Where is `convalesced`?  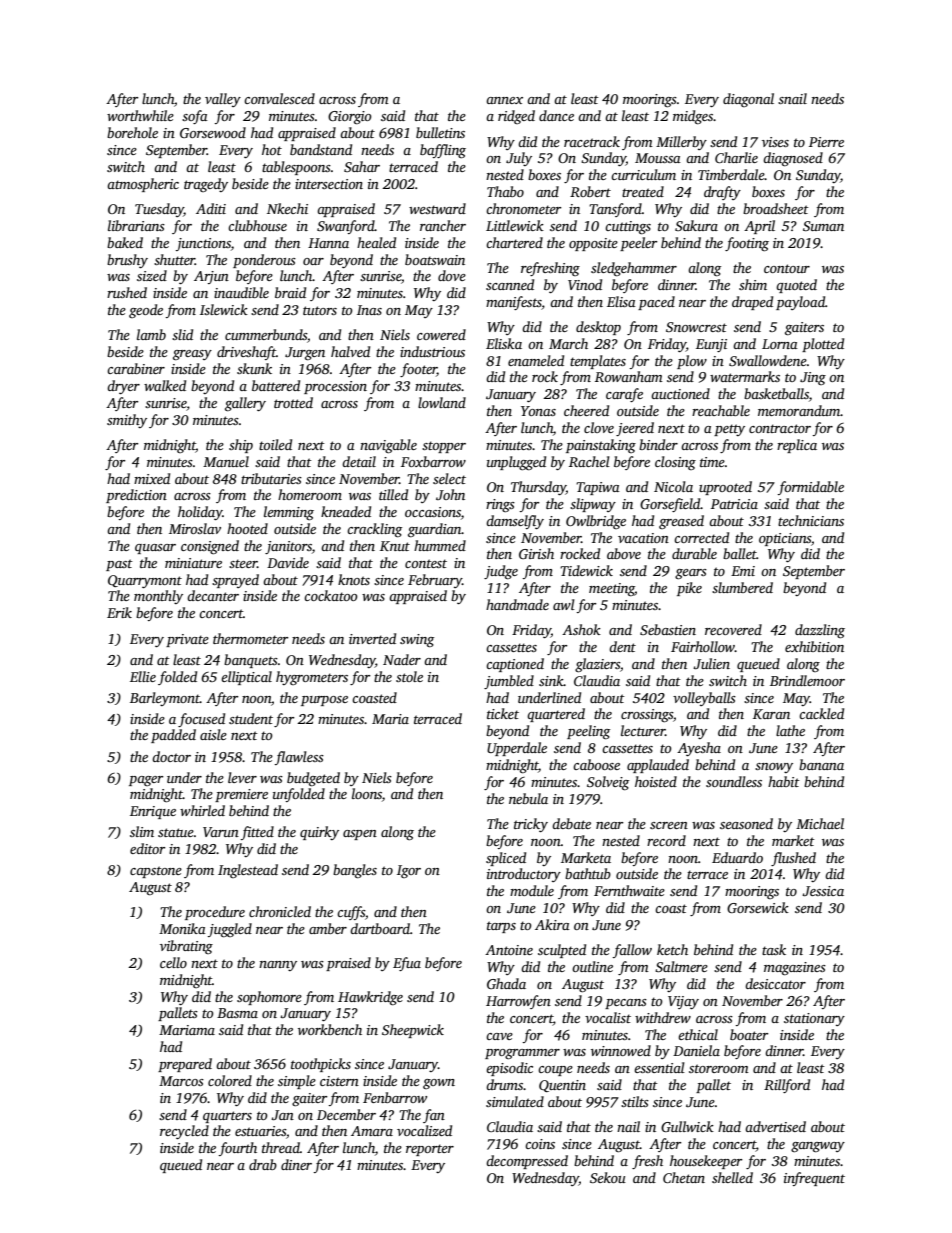
convalesced is located at coordinates (279, 98).
